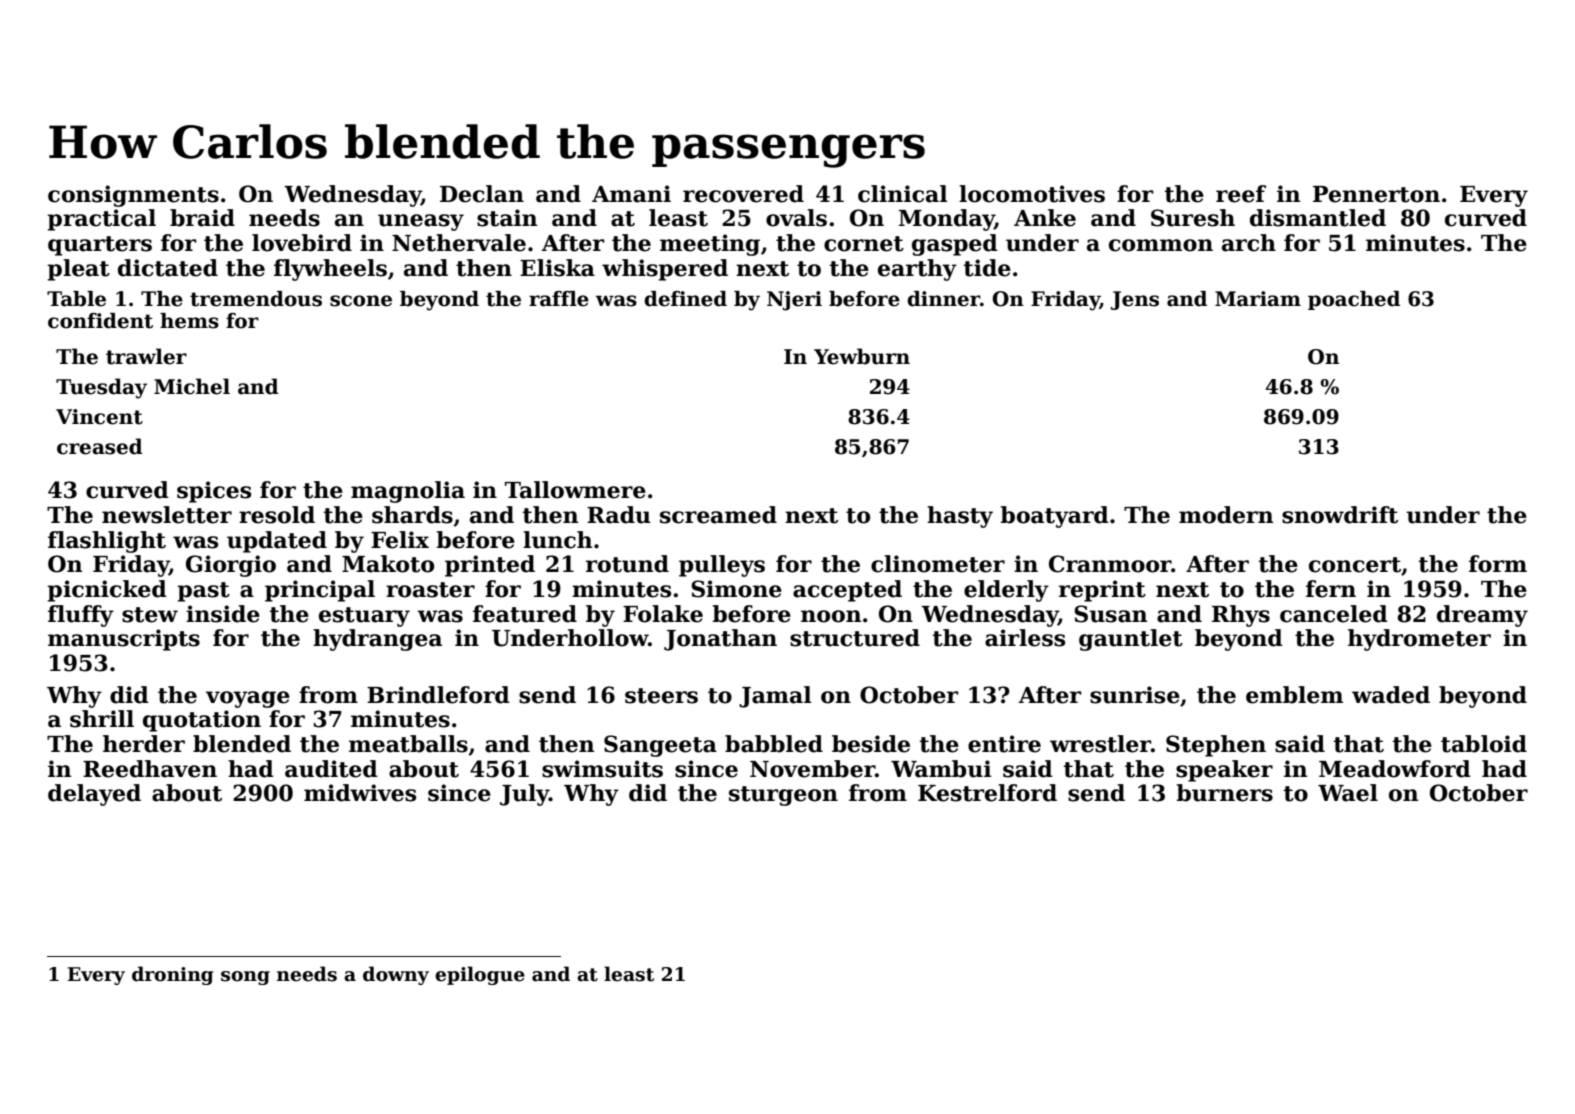  Describe the element at coordinates (558, 540) in the screenshot. I see `lunch` at that location.
